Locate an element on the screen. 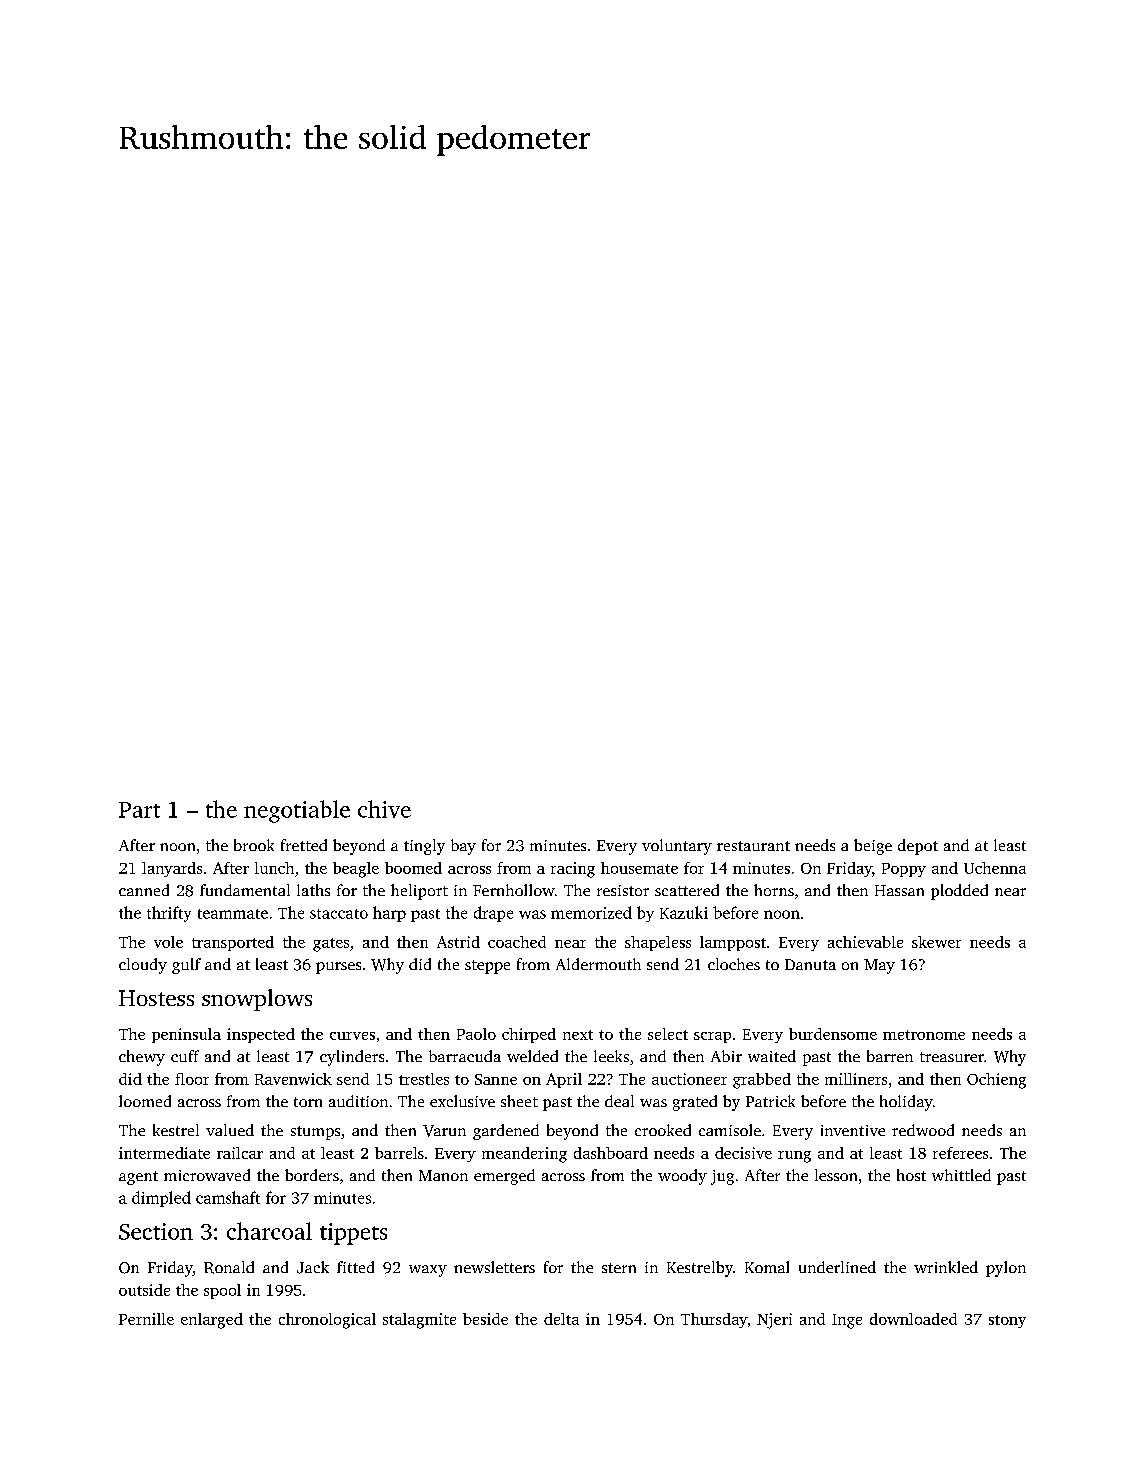 The image size is (1145, 1482). Sanne is located at coordinates (496, 1079).
